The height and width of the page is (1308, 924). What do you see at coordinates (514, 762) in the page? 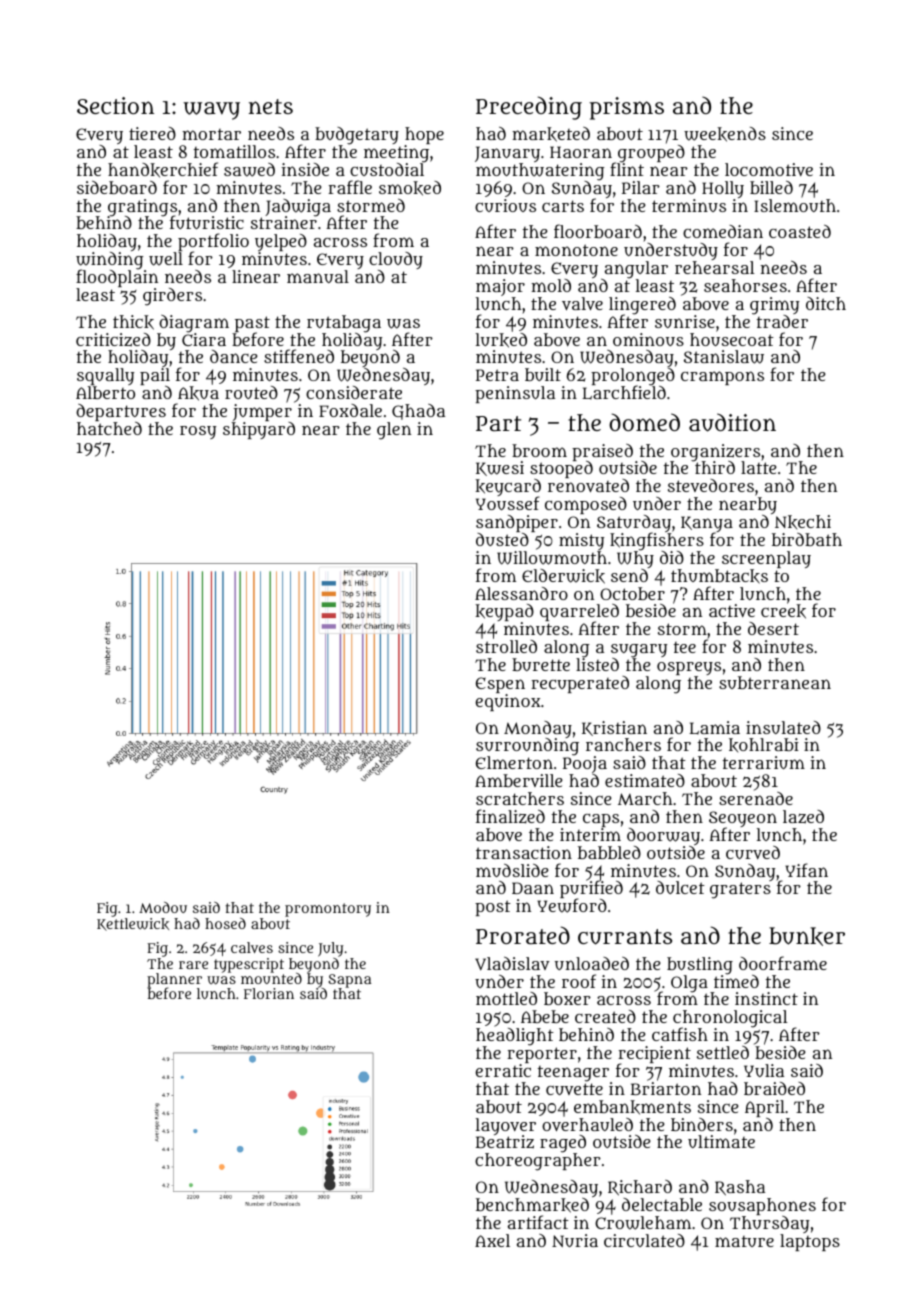
I see `Elmerton` at bounding box center [514, 762].
